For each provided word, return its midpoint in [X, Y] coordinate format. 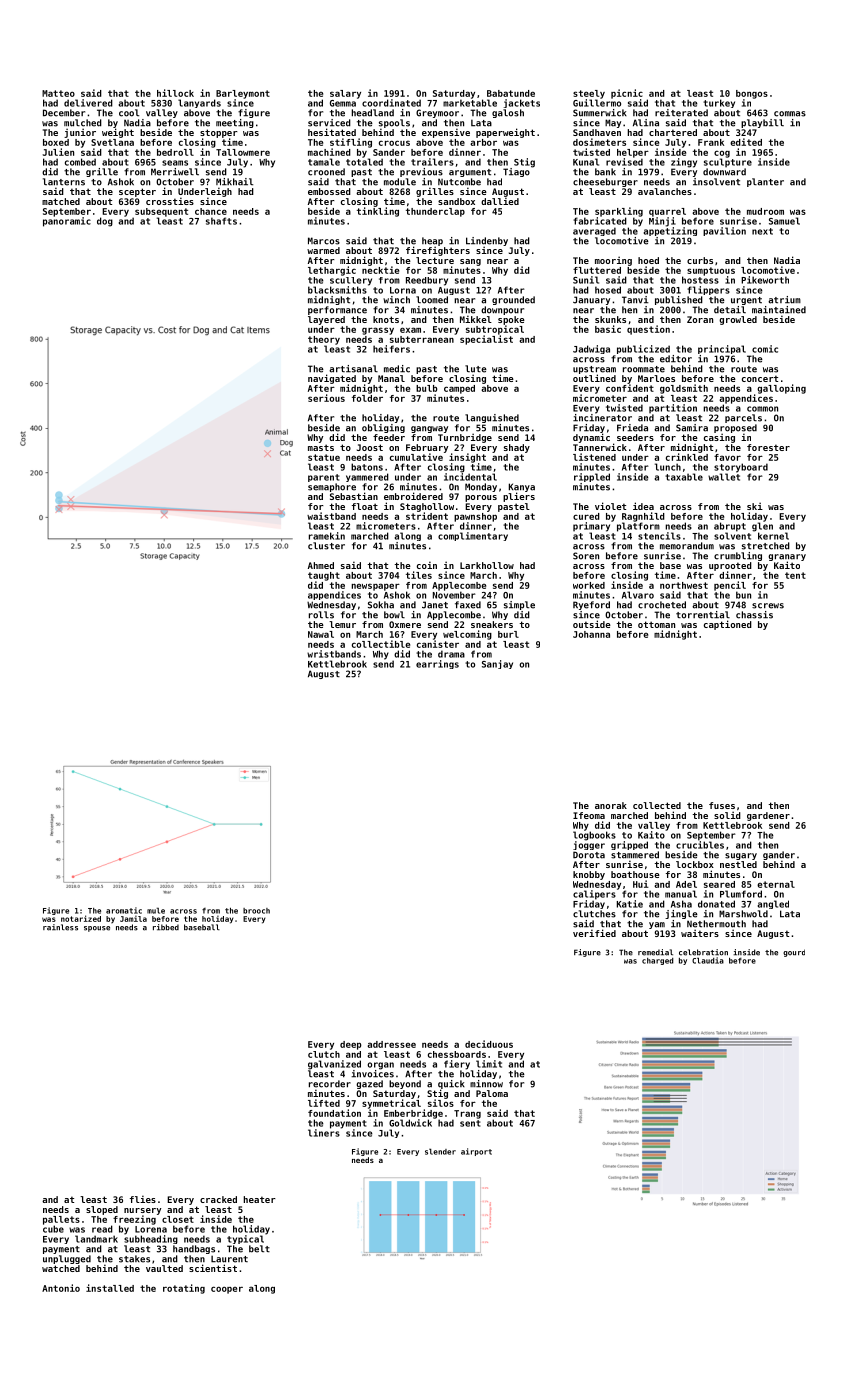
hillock [175, 93]
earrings [437, 664]
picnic [627, 94]
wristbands [334, 654]
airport [476, 1152]
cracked [218, 1199]
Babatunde [511, 93]
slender [440, 1151]
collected [657, 805]
